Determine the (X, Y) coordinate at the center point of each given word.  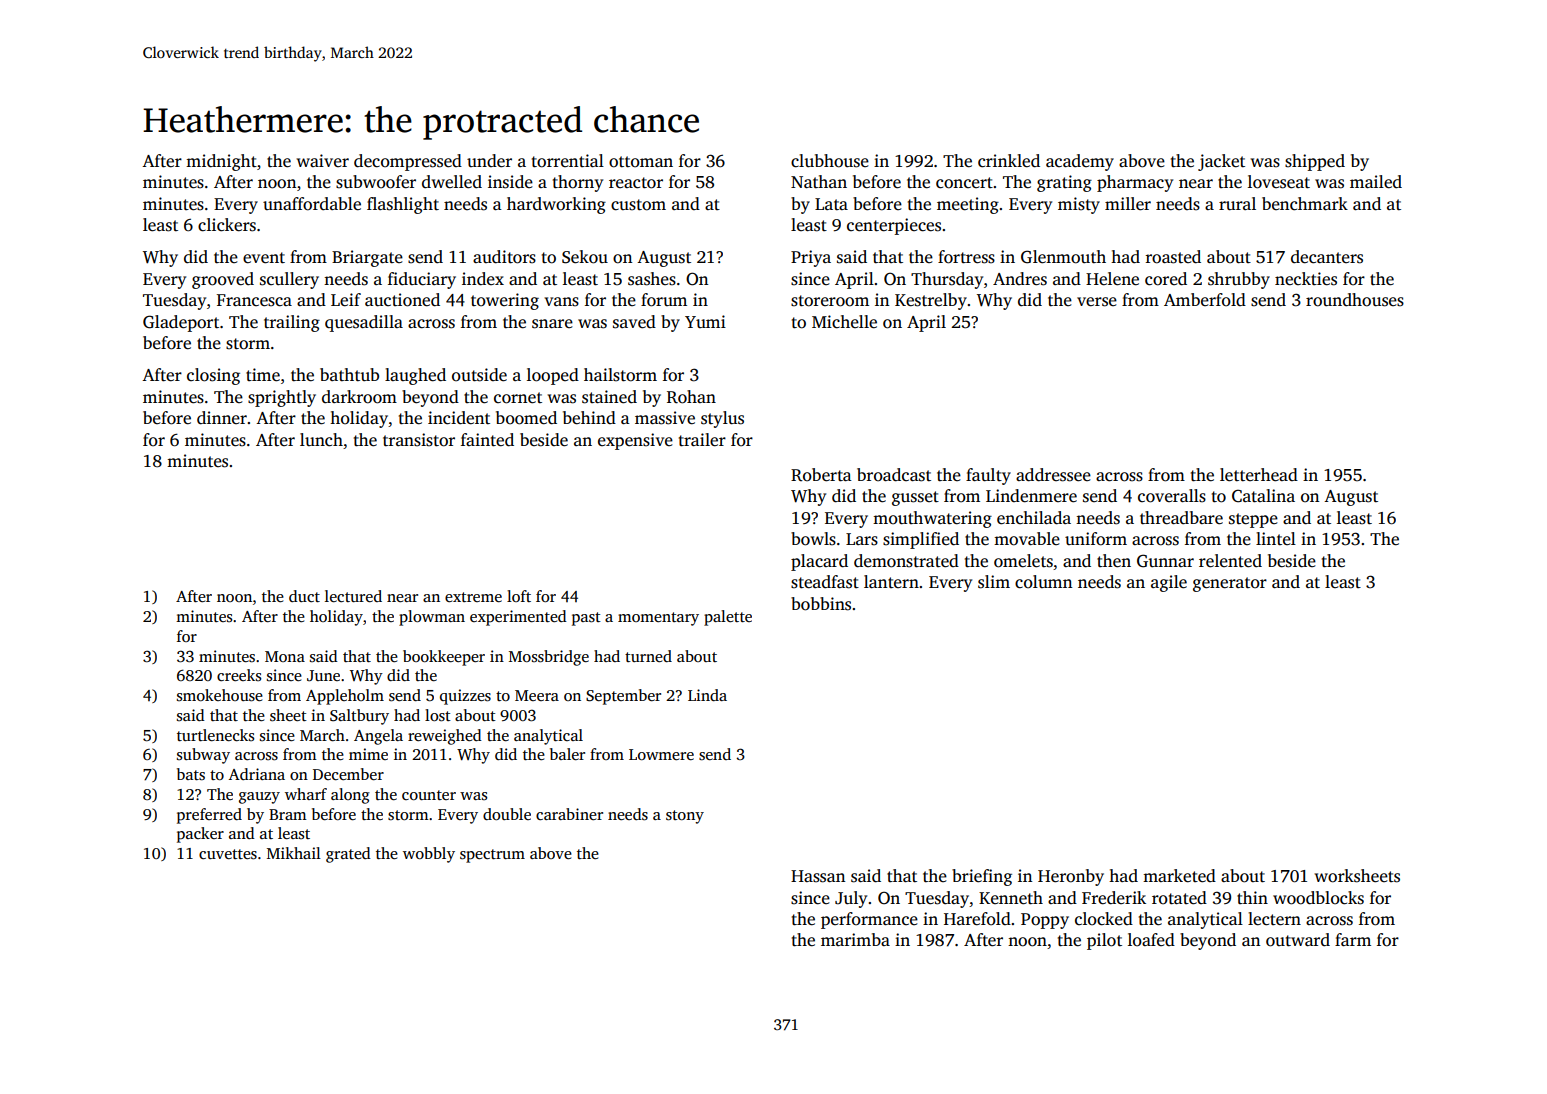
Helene (1112, 279)
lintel (1276, 538)
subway (203, 756)
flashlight (403, 205)
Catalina (1263, 496)
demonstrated (906, 561)
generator (1230, 584)
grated (348, 855)
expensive (635, 441)
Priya (811, 258)
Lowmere (661, 754)
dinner (222, 418)
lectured (353, 596)
